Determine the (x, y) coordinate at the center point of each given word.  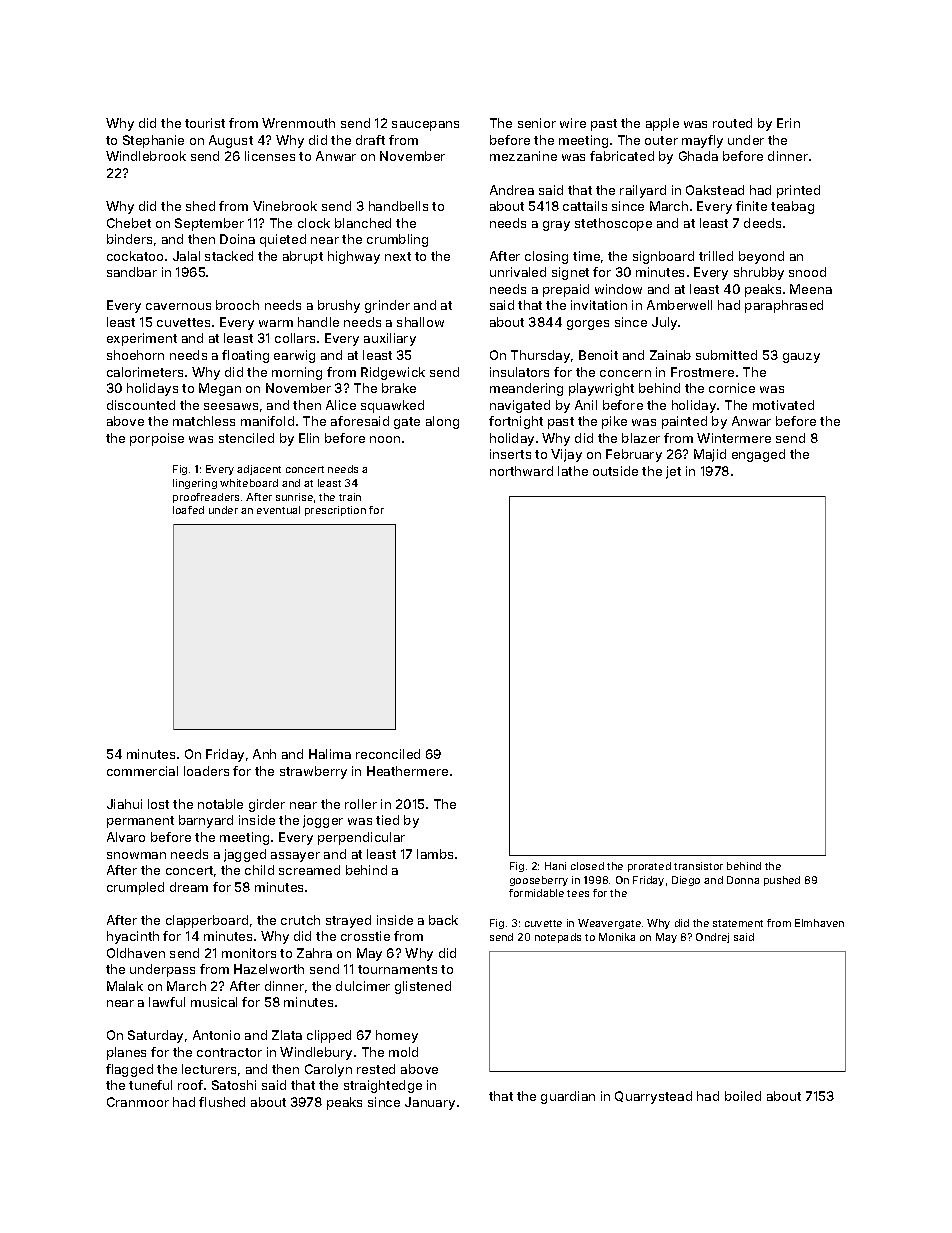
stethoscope (613, 224)
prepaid (566, 290)
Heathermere (407, 771)
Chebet (129, 223)
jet (673, 472)
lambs (435, 854)
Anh (264, 754)
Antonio (216, 1035)
